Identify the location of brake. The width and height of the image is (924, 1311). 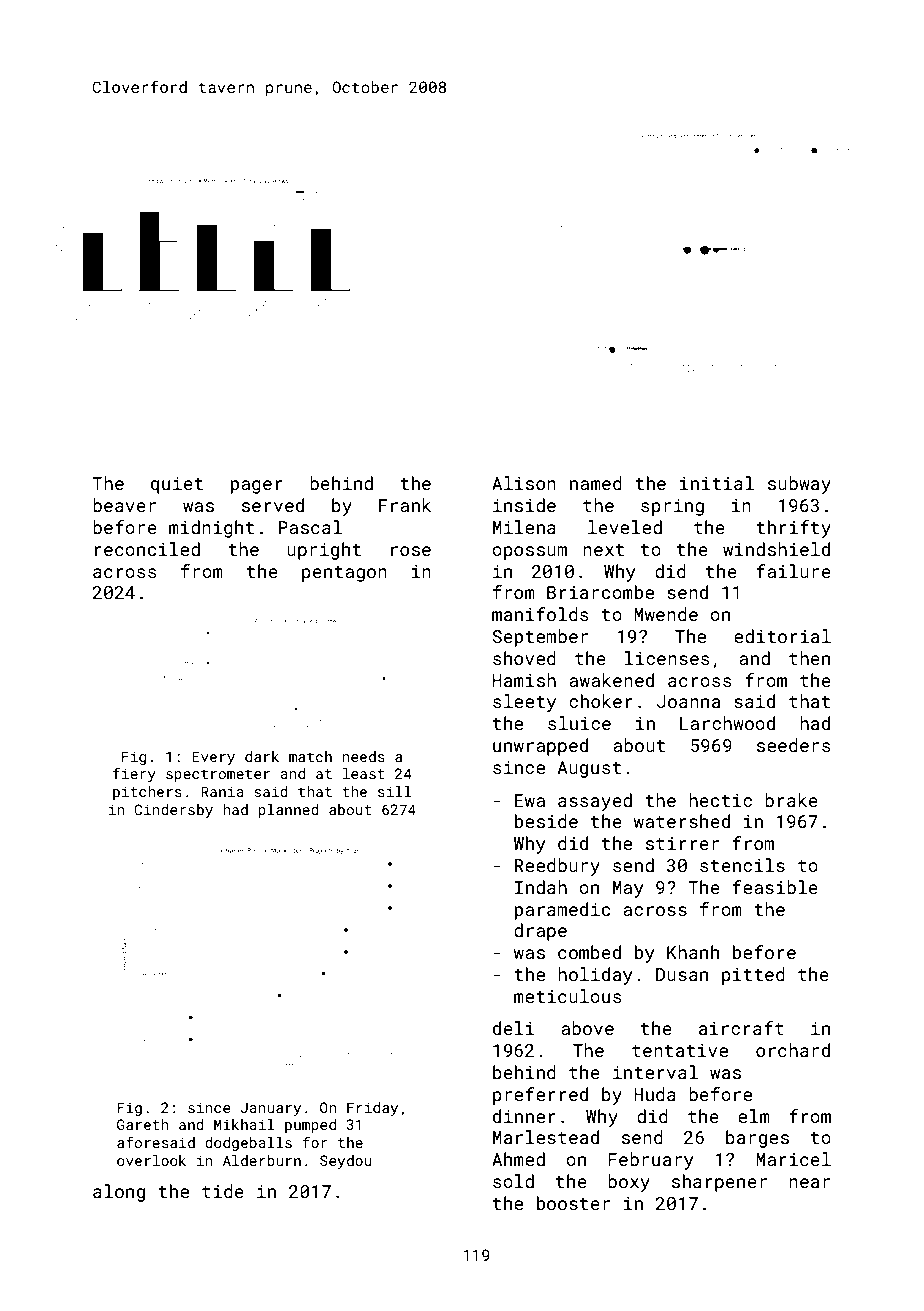
(791, 800).
